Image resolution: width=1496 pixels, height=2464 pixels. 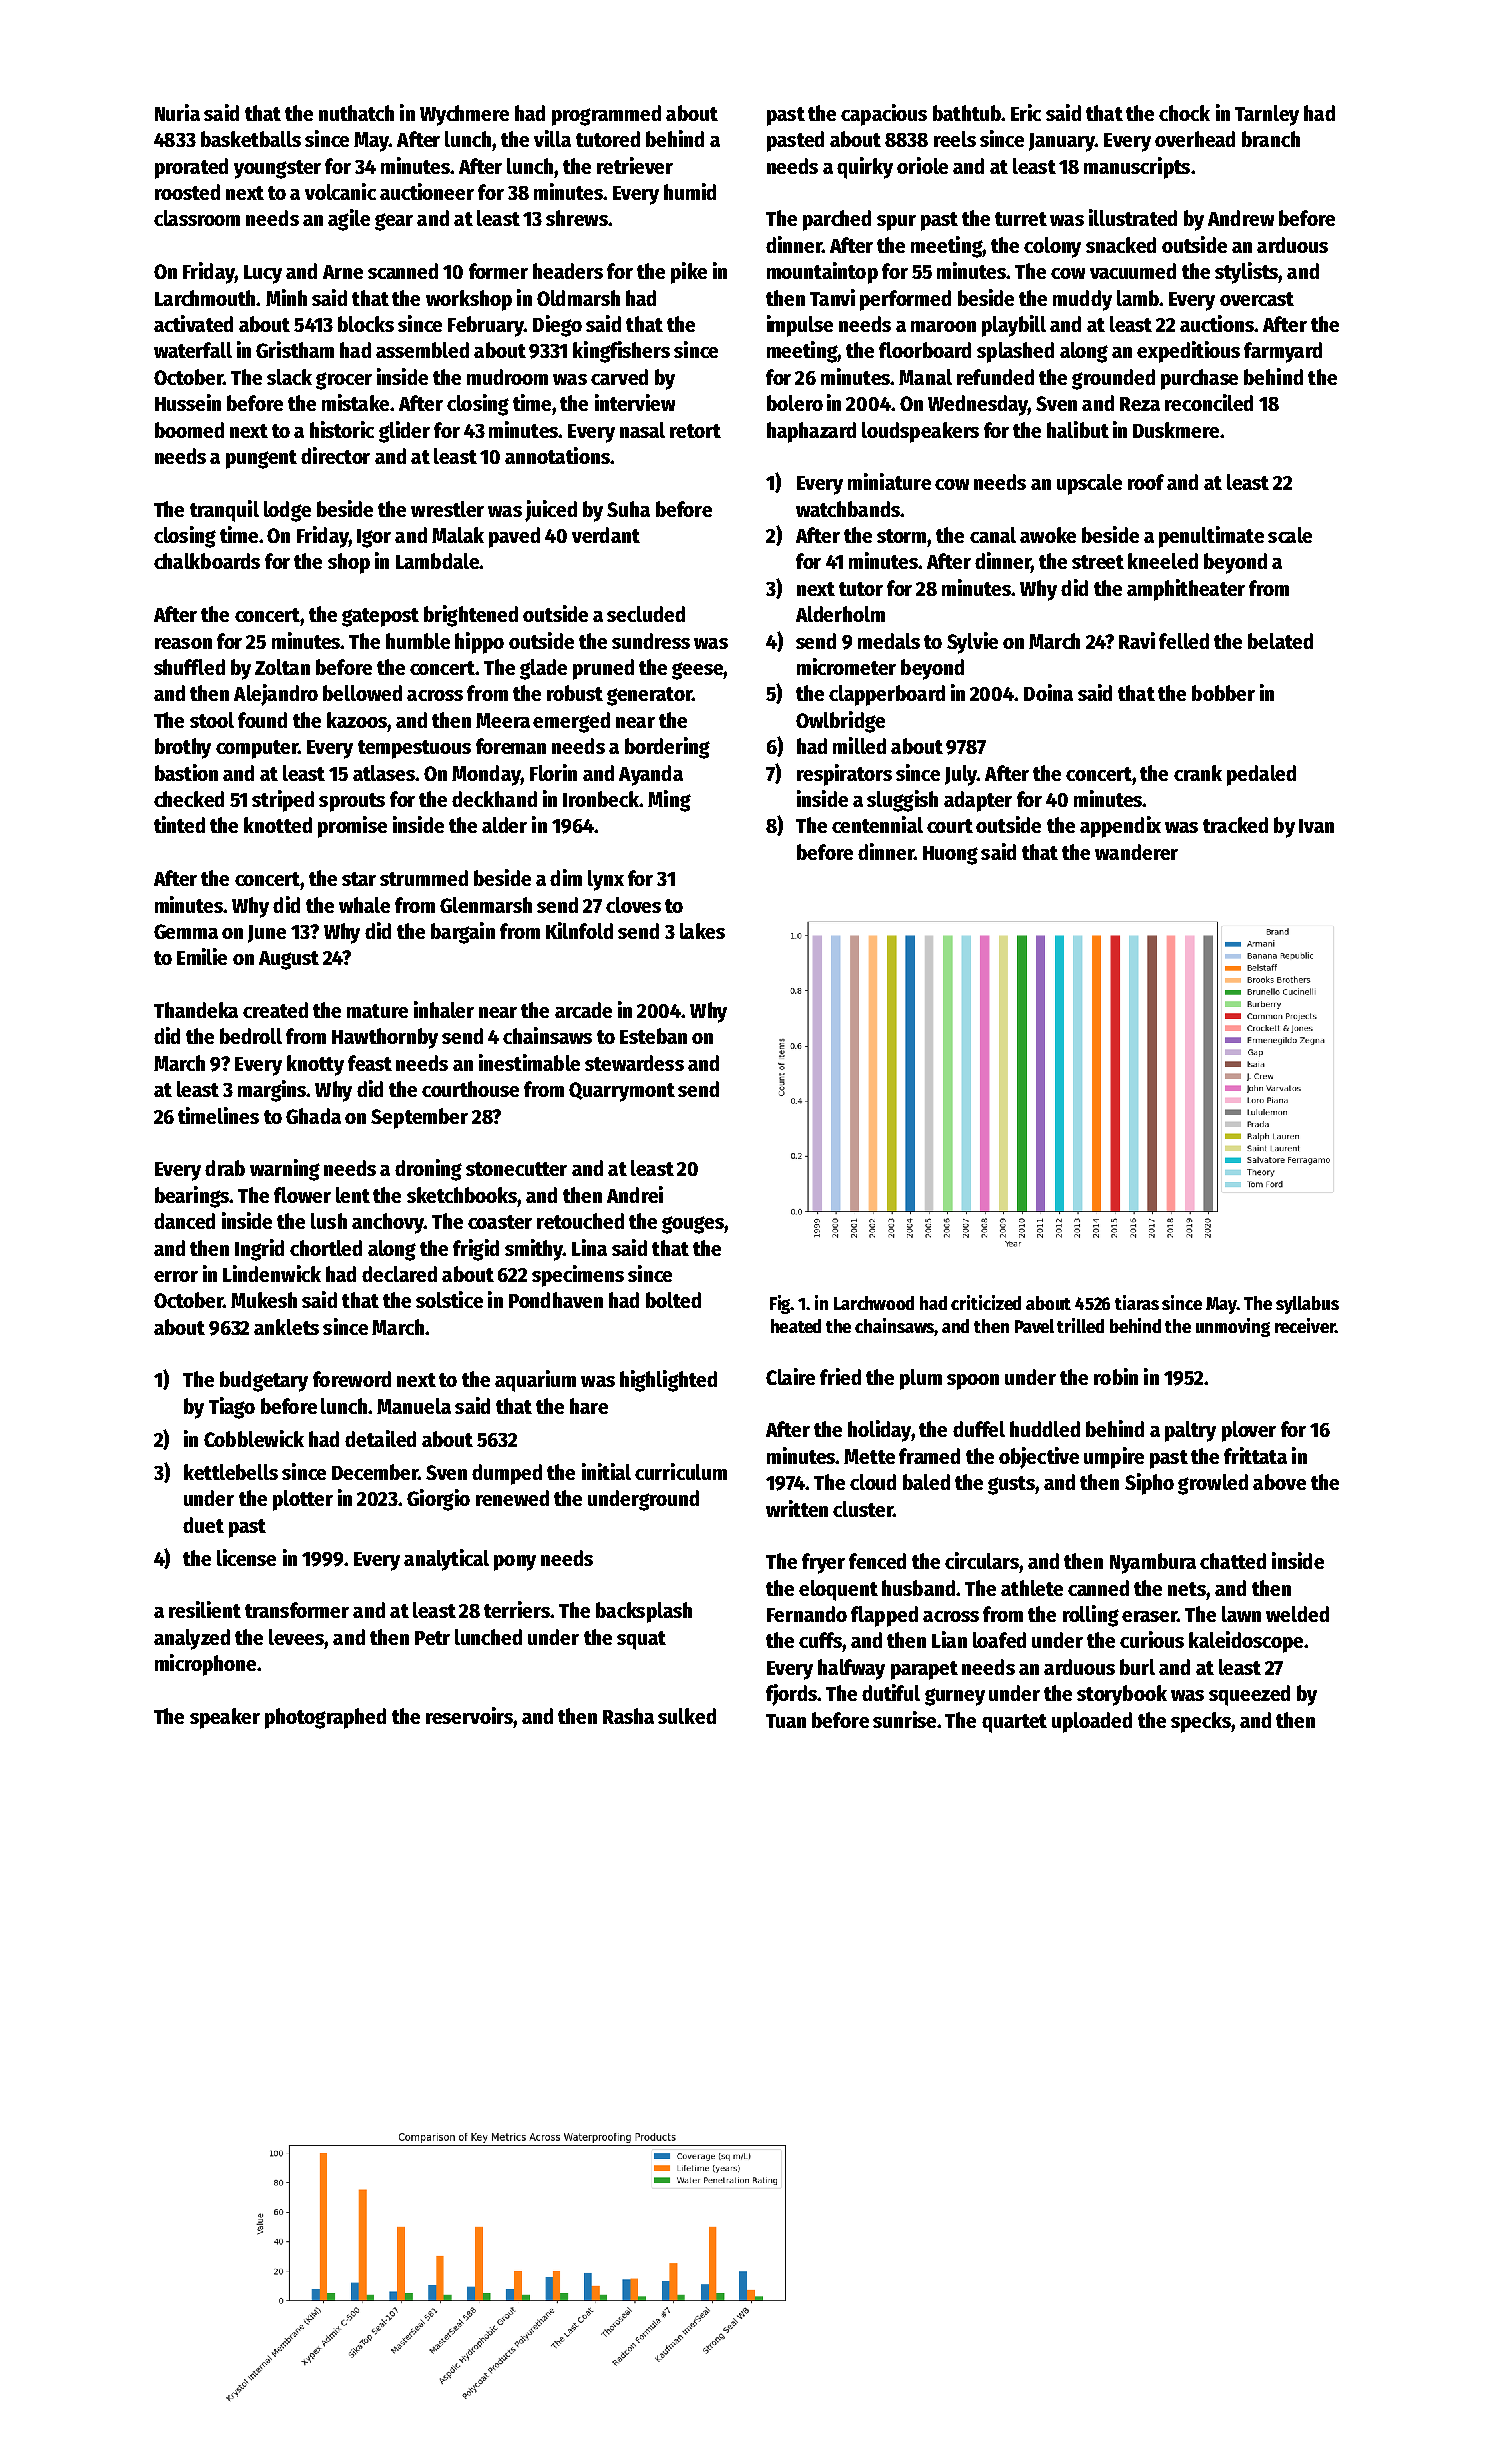 I want to click on inestimable, so click(x=529, y=1062).
